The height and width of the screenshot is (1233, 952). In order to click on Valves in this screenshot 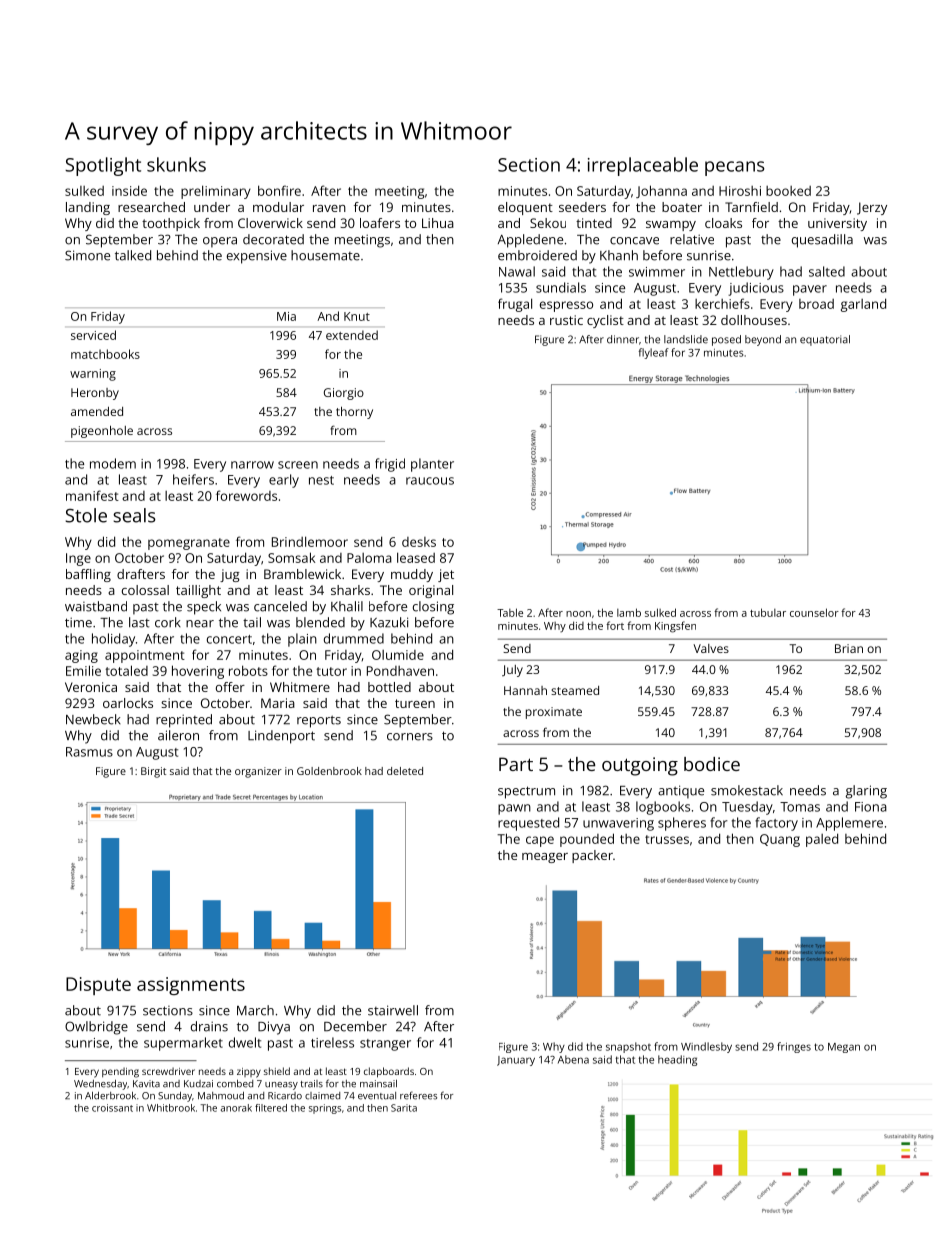, I will do `click(711, 648)`.
